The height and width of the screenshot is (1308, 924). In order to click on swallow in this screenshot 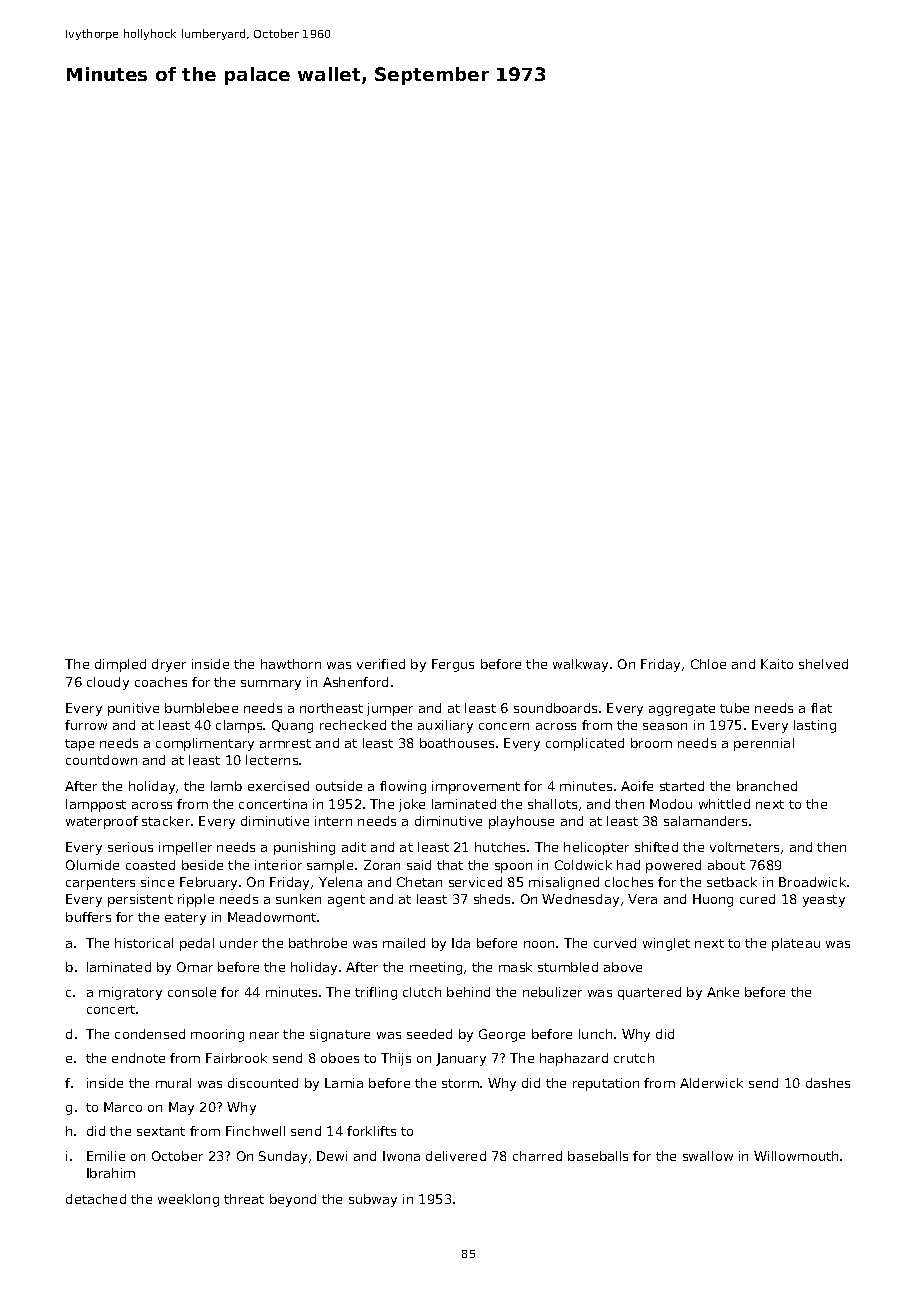, I will do `click(708, 1156)`.
